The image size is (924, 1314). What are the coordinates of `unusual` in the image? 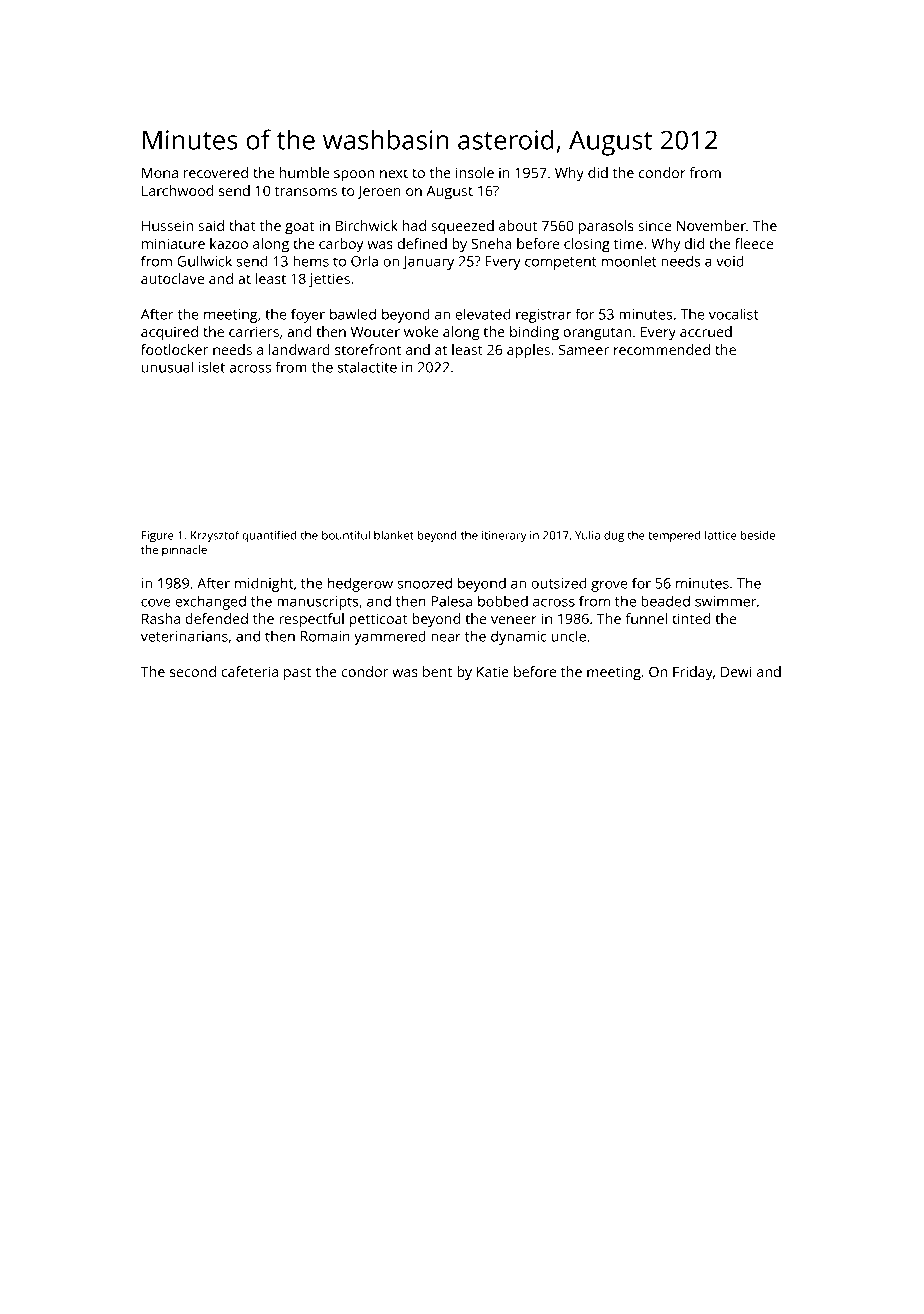 It's located at (167, 367).
